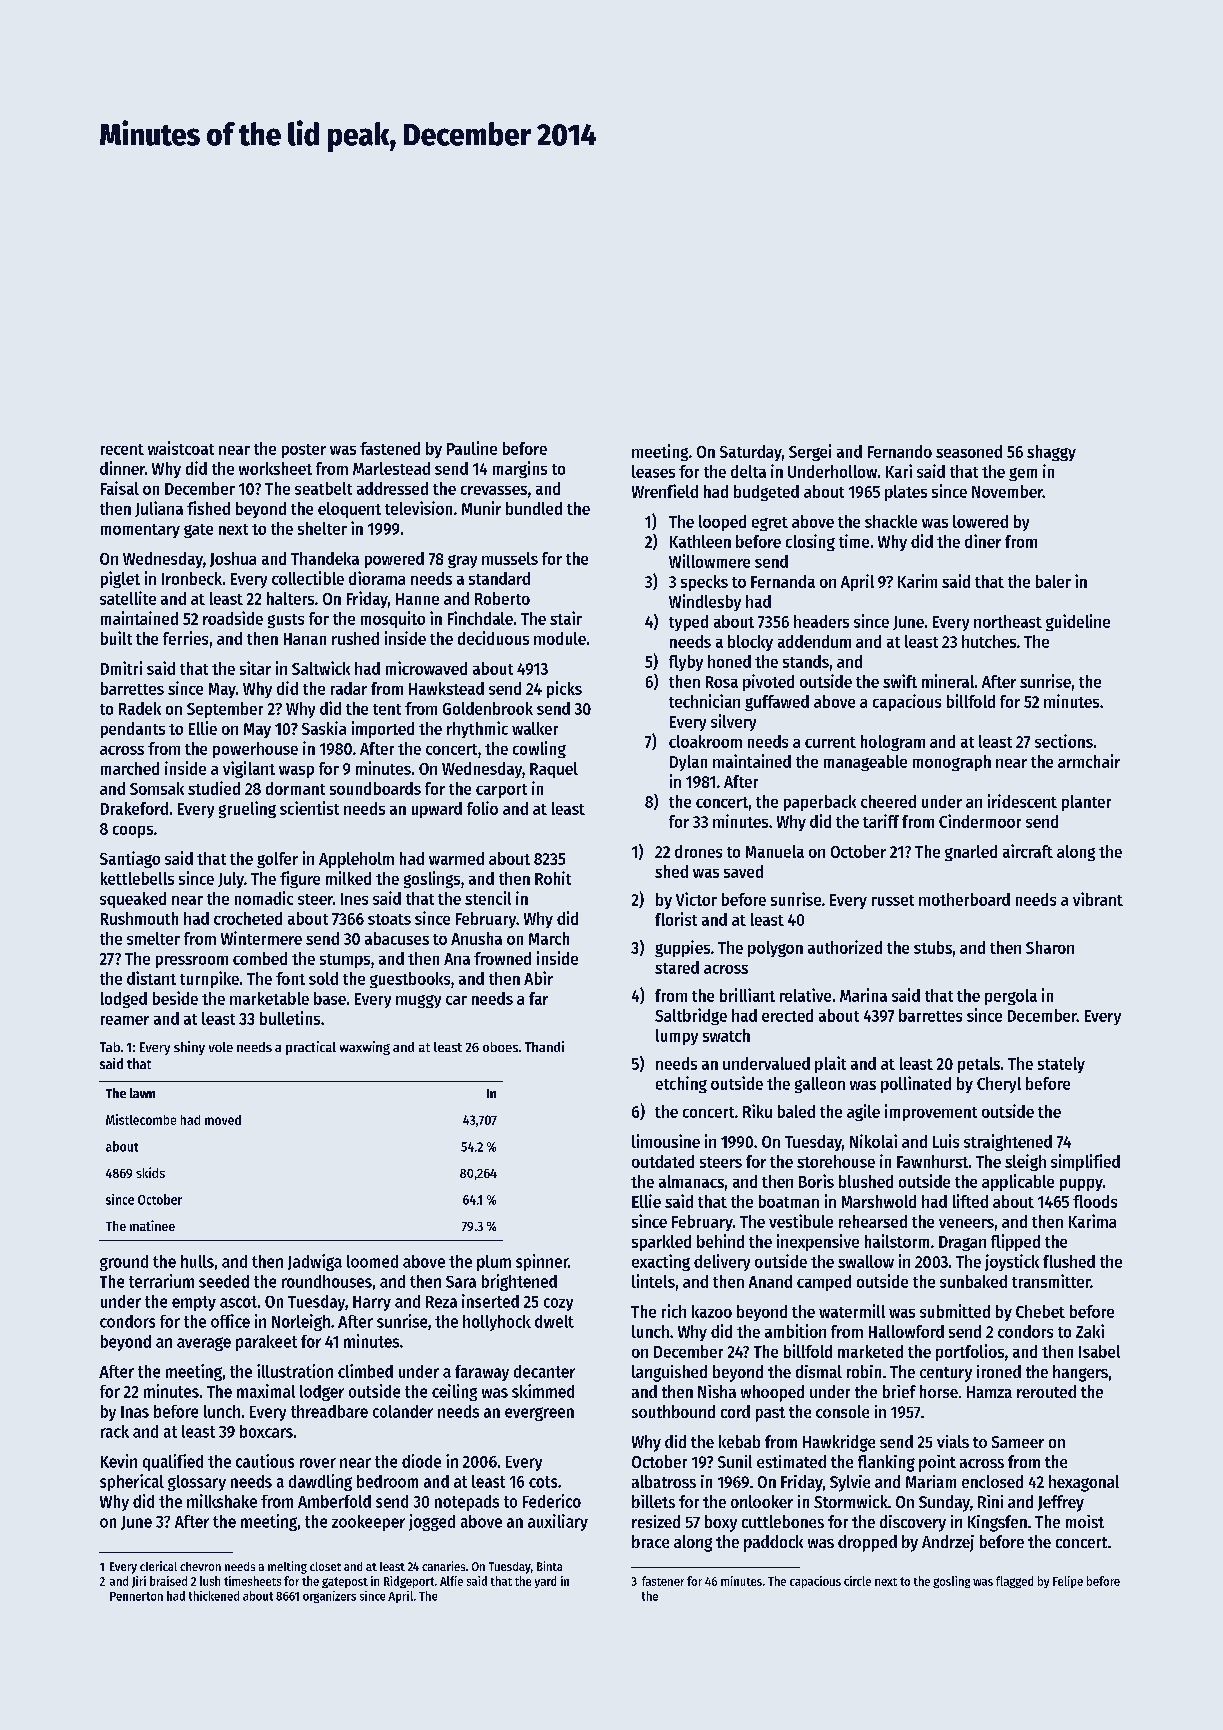 The height and width of the page is (1730, 1223). Describe the element at coordinates (980, 821) in the page. I see `Cindermoor` at that location.
